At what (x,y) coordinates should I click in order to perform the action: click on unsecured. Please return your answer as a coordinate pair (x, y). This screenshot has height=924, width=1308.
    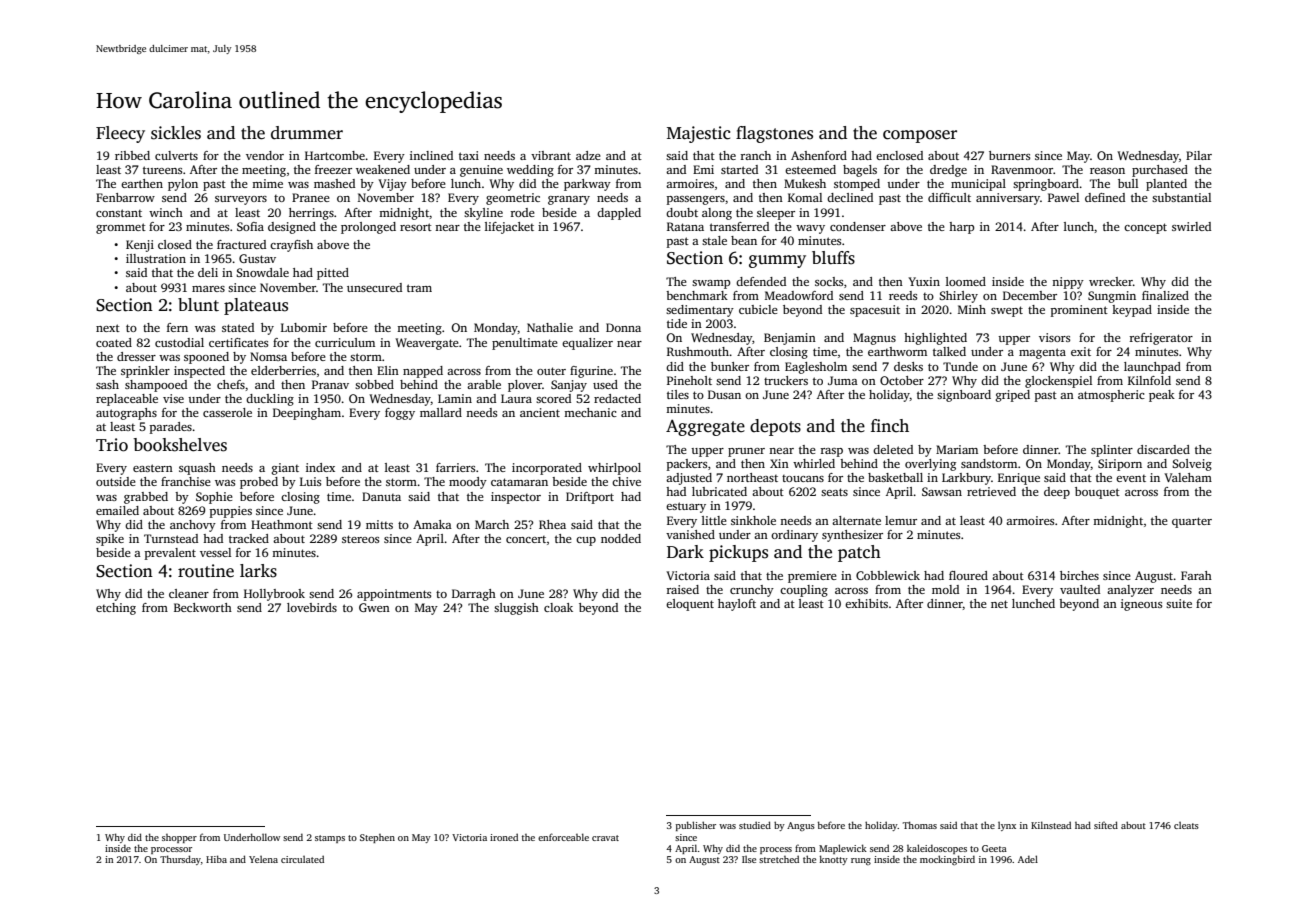
    Looking at the image, I should click on (374, 287).
